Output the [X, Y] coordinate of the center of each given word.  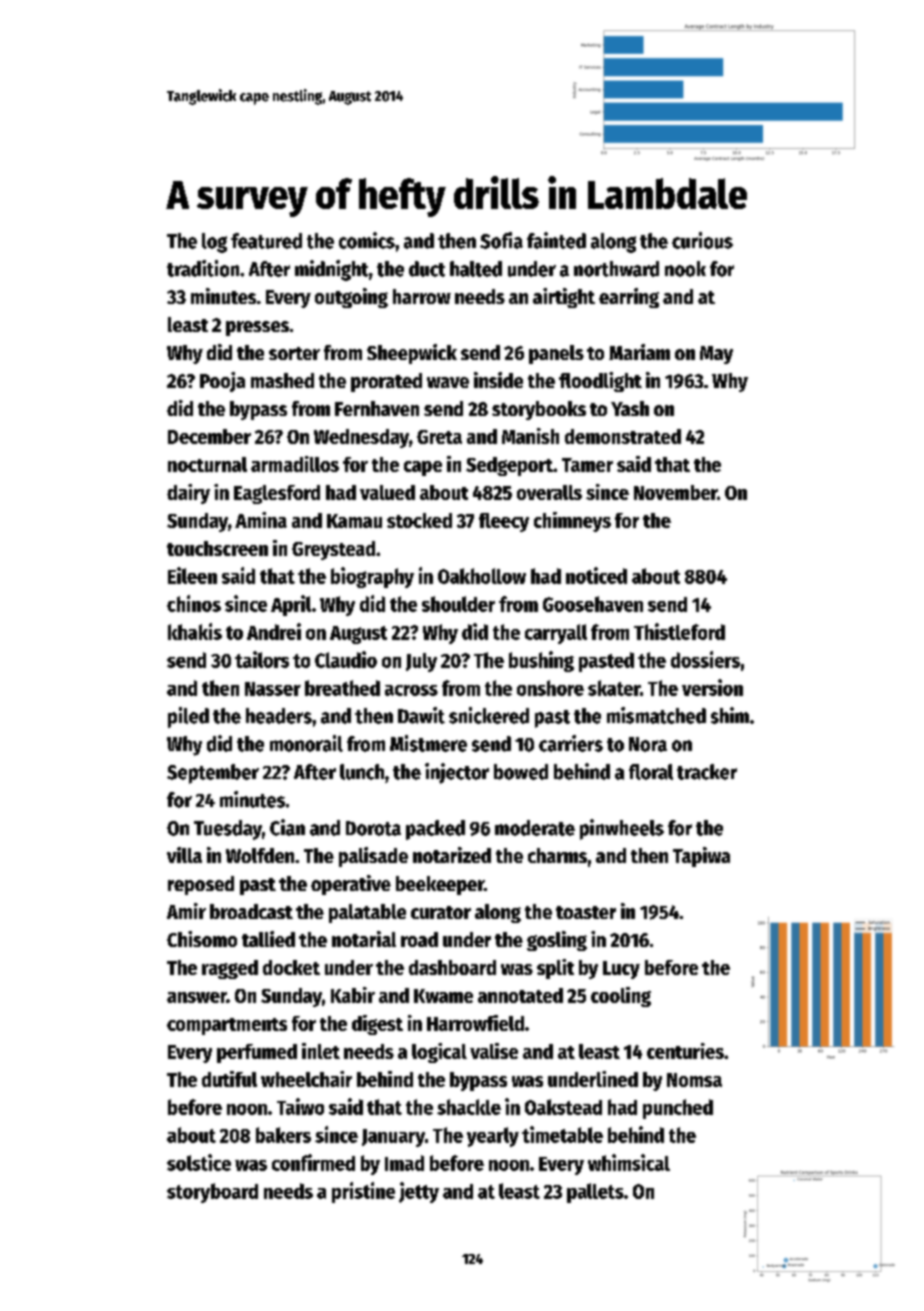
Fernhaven [377, 408]
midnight [331, 270]
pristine [363, 1192]
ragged [230, 969]
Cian [287, 827]
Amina [261, 520]
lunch [362, 772]
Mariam [639, 352]
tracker [707, 772]
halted [476, 269]
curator [441, 912]
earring [629, 298]
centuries [685, 1051]
